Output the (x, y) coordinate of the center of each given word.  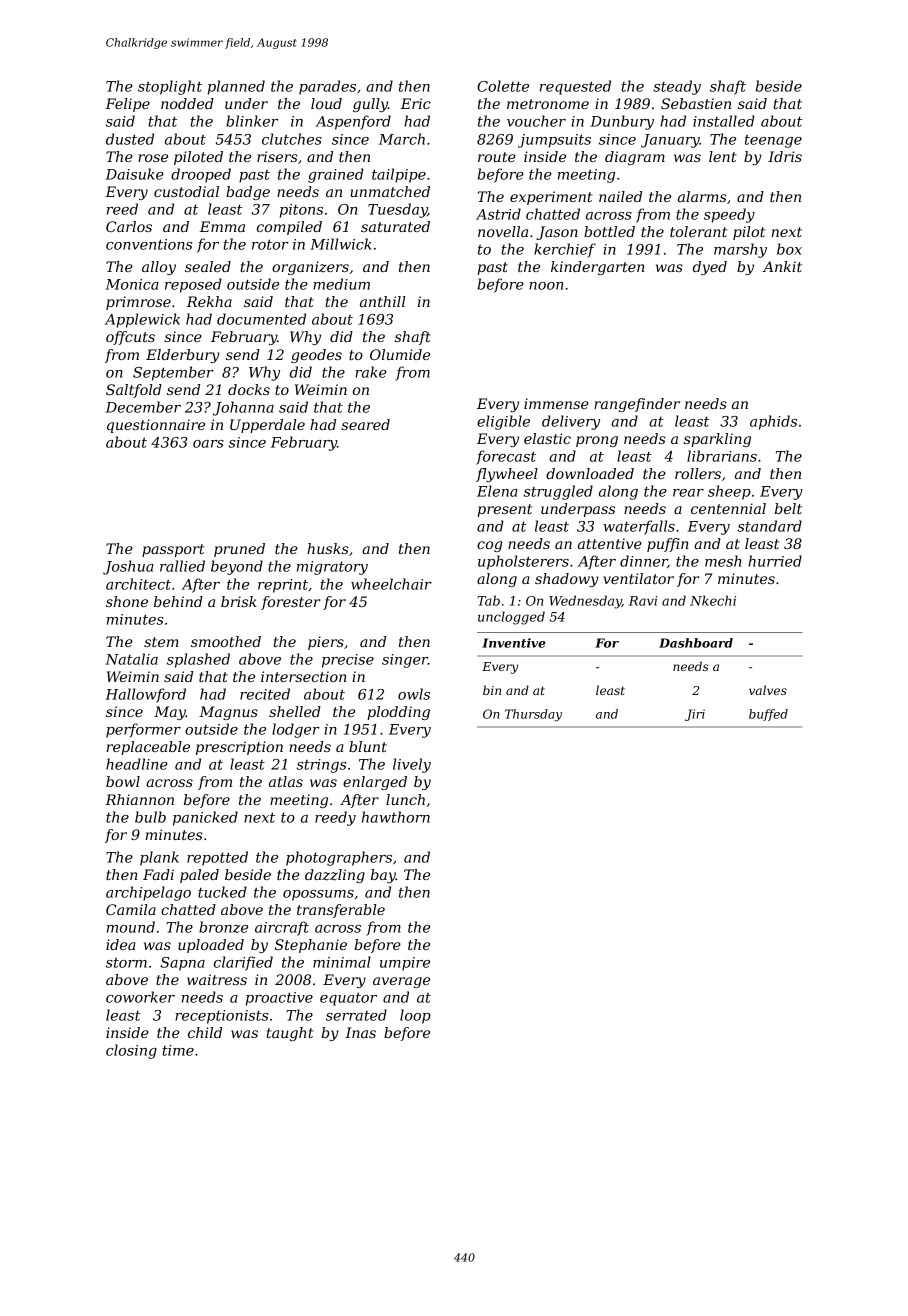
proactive (279, 999)
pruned (239, 550)
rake (371, 372)
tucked (222, 892)
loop (415, 1016)
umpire (405, 964)
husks (328, 548)
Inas (360, 1032)
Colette (503, 86)
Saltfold (134, 391)
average (401, 982)
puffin (668, 545)
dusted (130, 139)
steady (677, 87)
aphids (773, 422)
